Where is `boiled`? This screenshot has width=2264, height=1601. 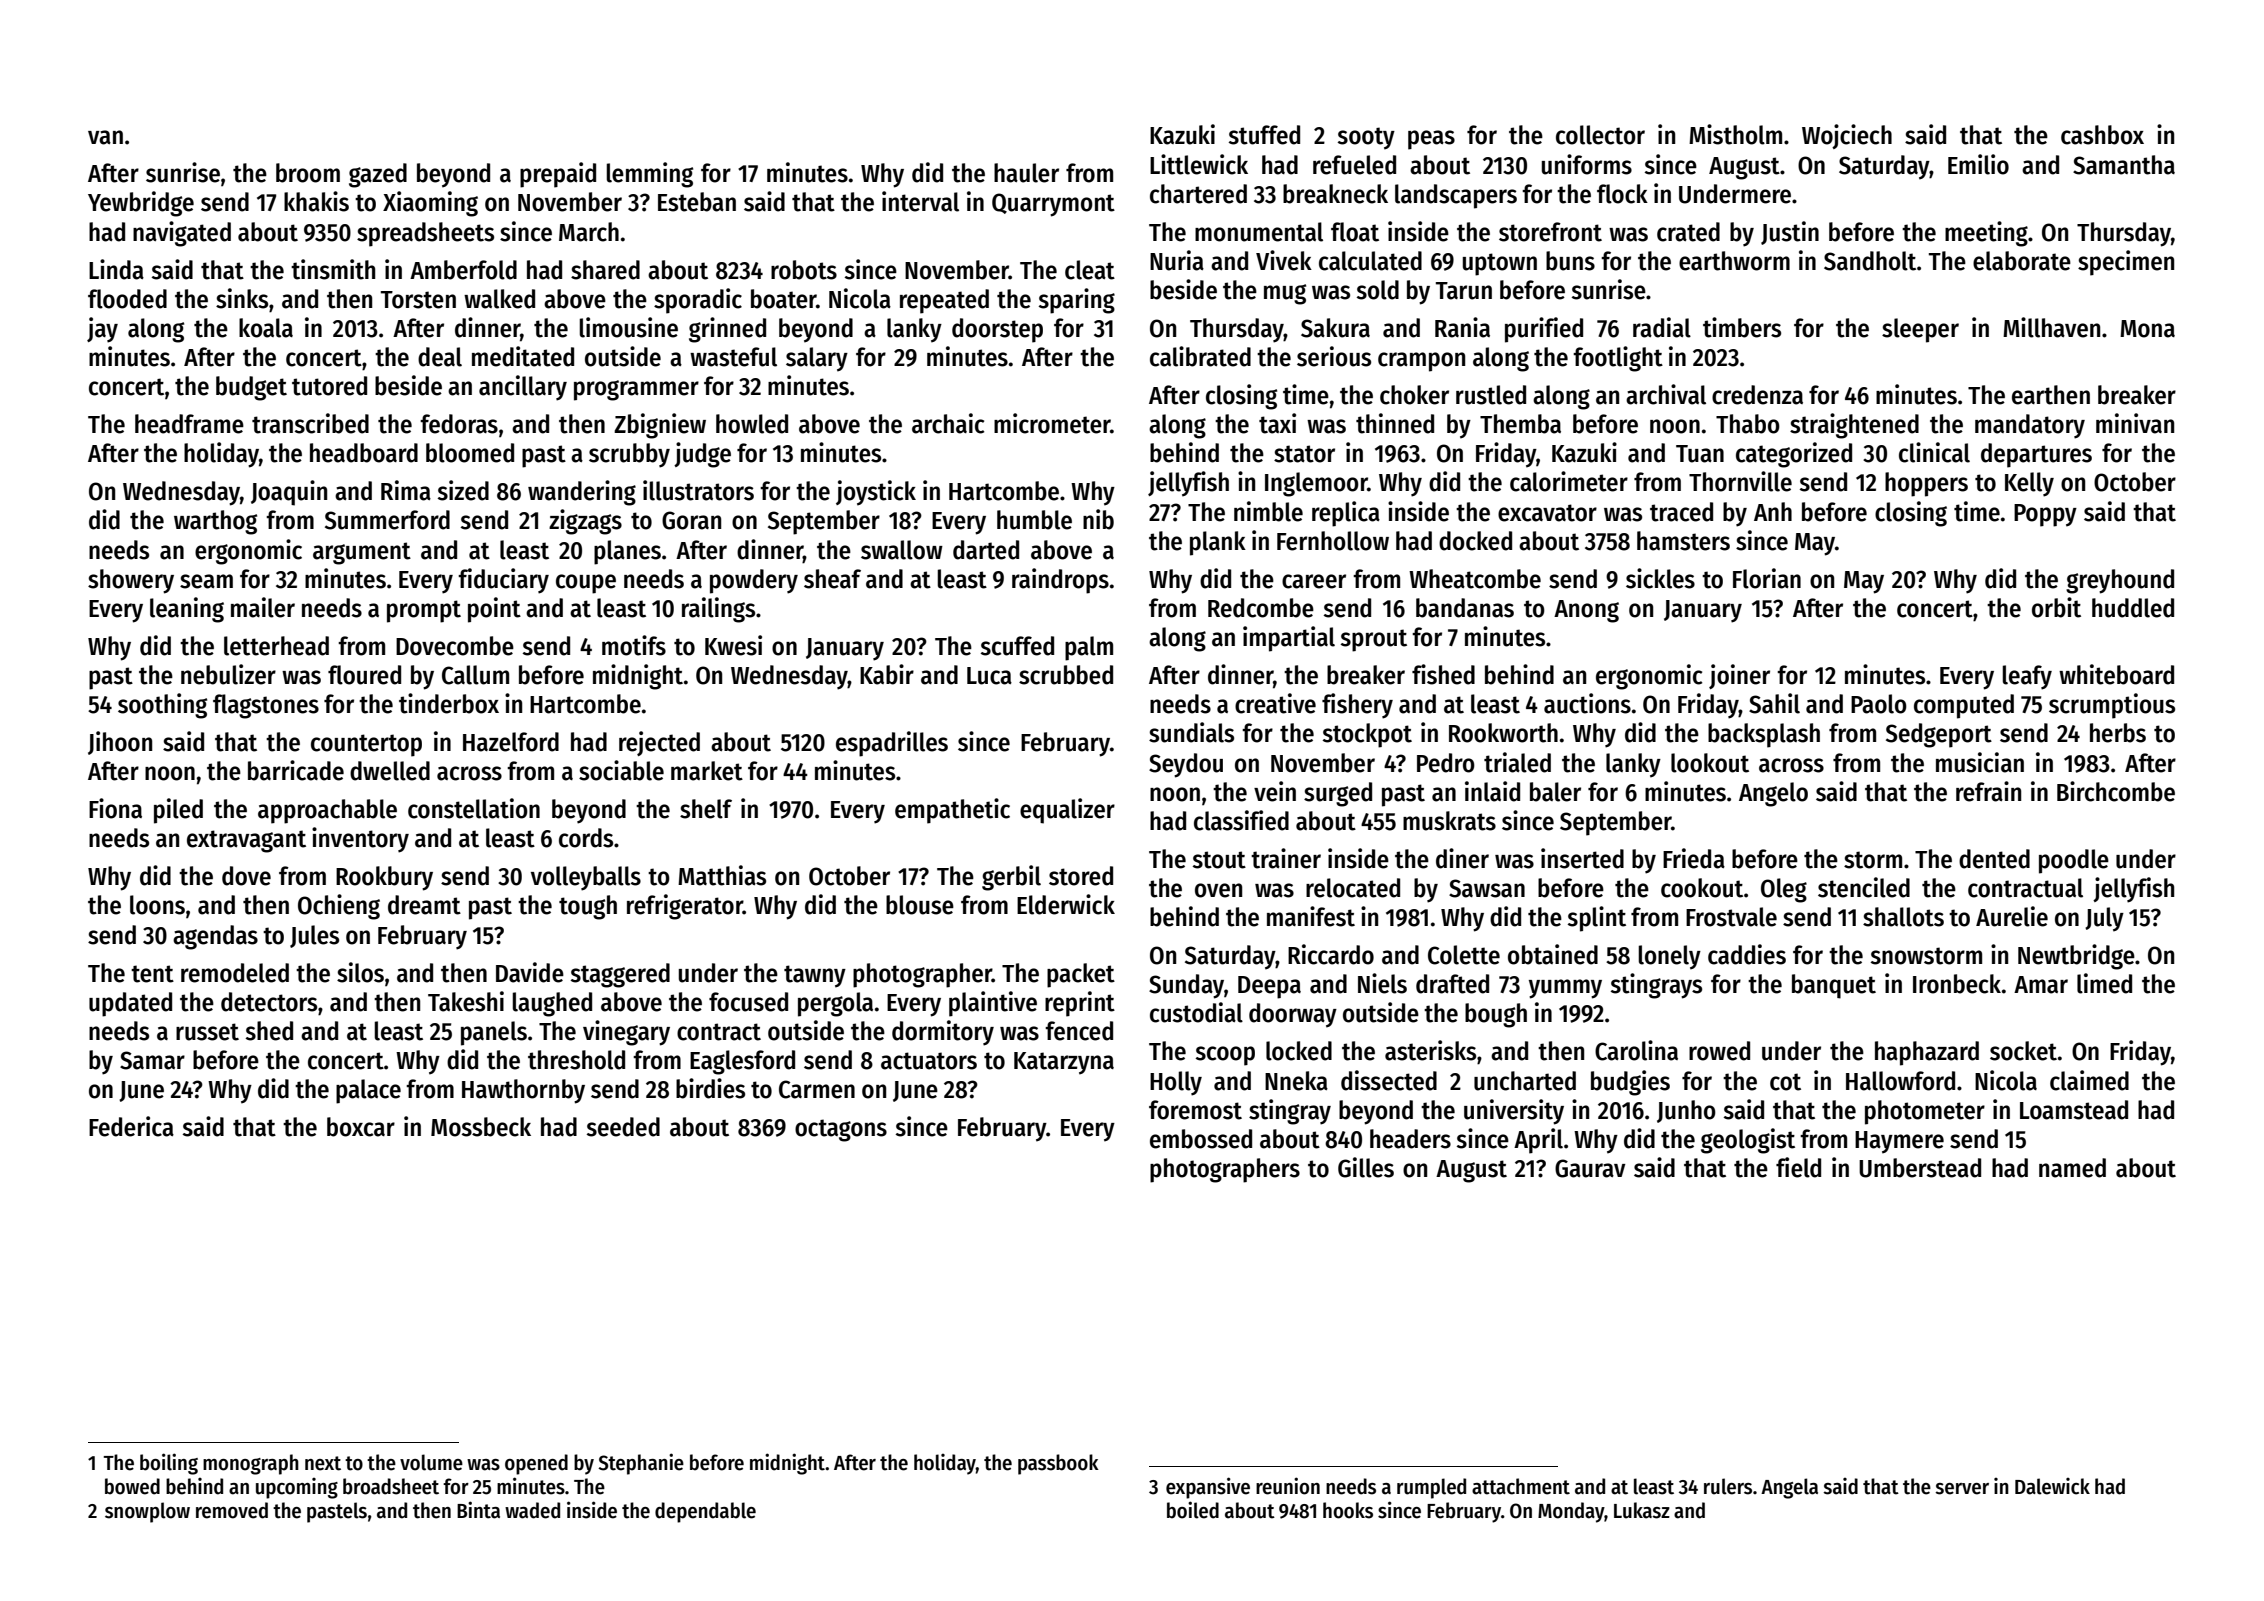
boiled is located at coordinates (1193, 1510).
